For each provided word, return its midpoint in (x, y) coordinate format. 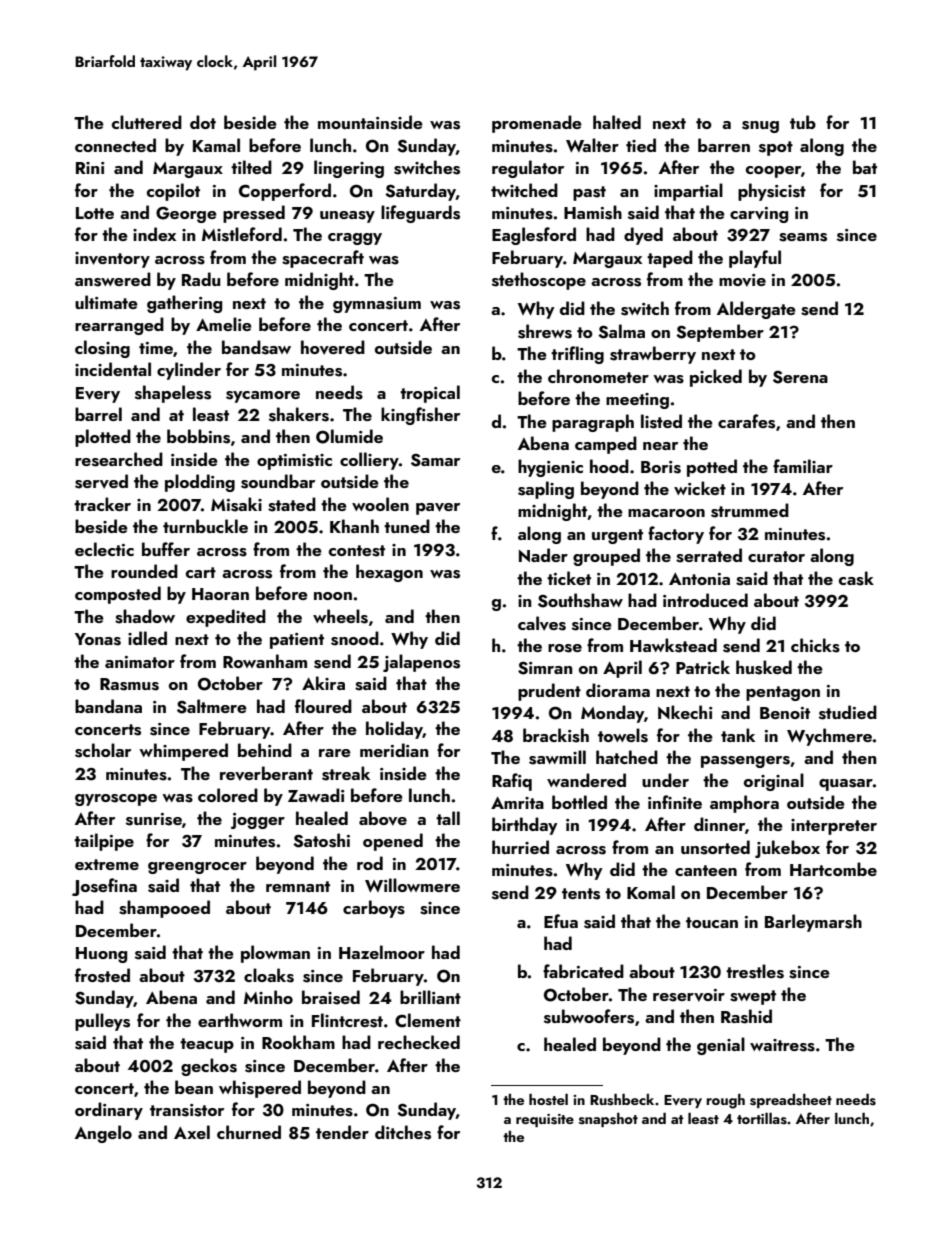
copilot (173, 192)
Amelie (224, 324)
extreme (107, 864)
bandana (108, 706)
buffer (166, 549)
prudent (549, 692)
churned (249, 1132)
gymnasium (377, 305)
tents (581, 894)
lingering (349, 169)
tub (803, 122)
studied (848, 712)
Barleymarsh (813, 923)
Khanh (354, 526)
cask (856, 578)
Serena (800, 377)
